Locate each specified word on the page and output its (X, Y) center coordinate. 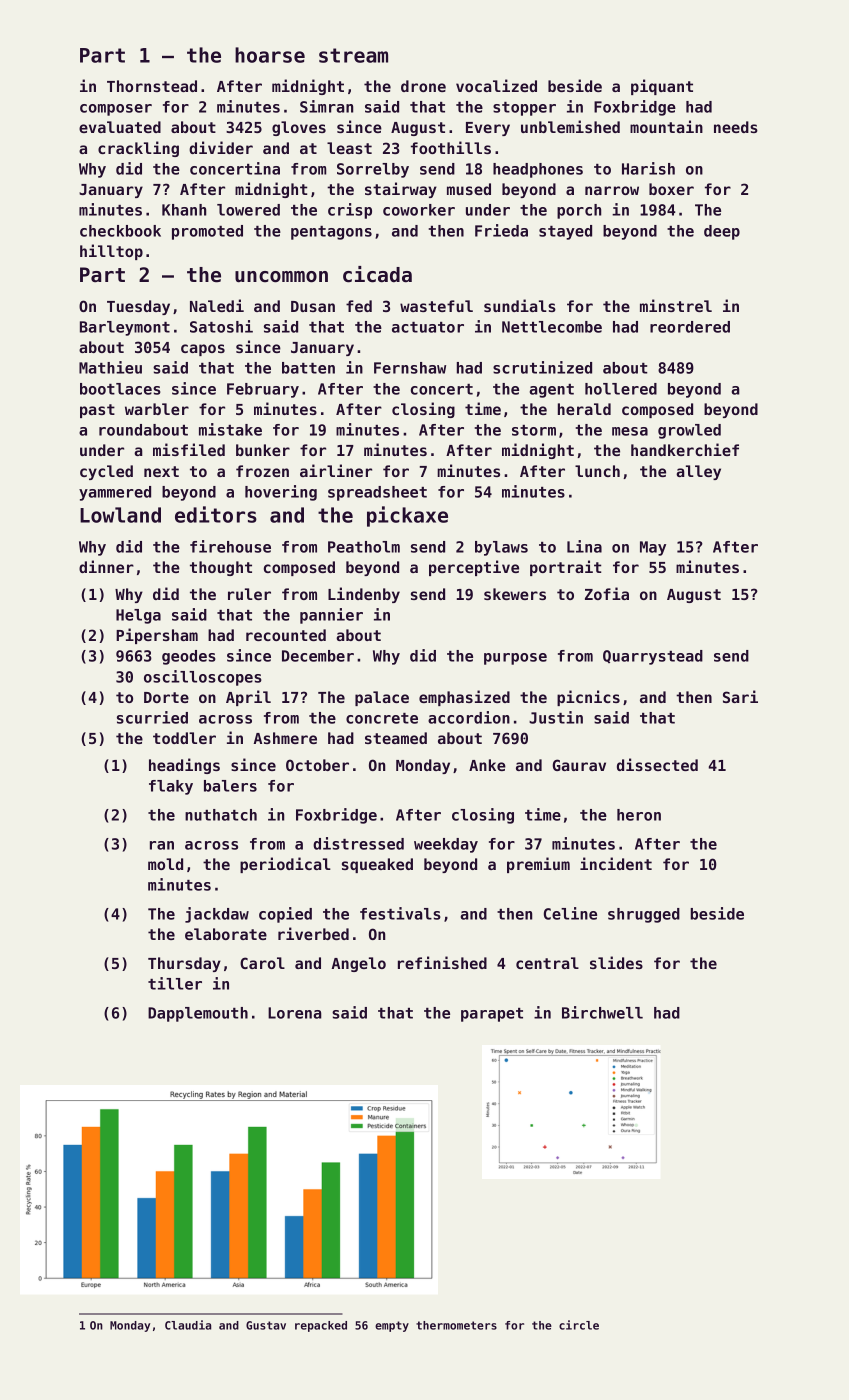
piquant (662, 87)
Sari (740, 696)
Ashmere (285, 738)
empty (392, 1326)
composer (116, 110)
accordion (469, 717)
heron (639, 815)
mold (165, 864)
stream (353, 55)
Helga (138, 616)
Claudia (188, 1325)
